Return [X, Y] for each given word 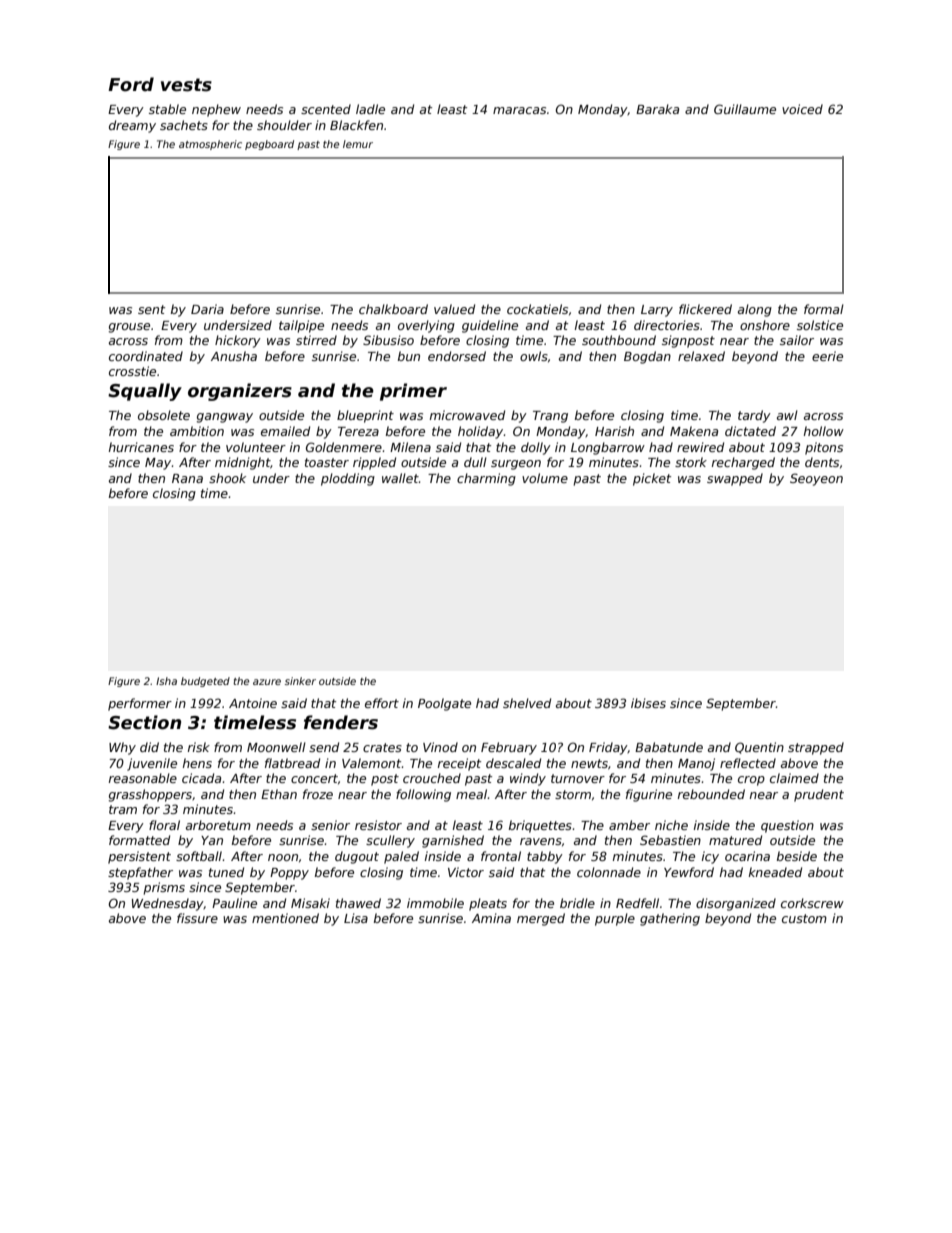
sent [151, 309]
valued [454, 309]
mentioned [285, 918]
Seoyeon [816, 479]
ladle [370, 109]
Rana [187, 478]
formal [824, 309]
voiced [802, 109]
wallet [400, 478]
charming [486, 479]
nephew [216, 110]
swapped [735, 479]
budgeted [205, 682]
